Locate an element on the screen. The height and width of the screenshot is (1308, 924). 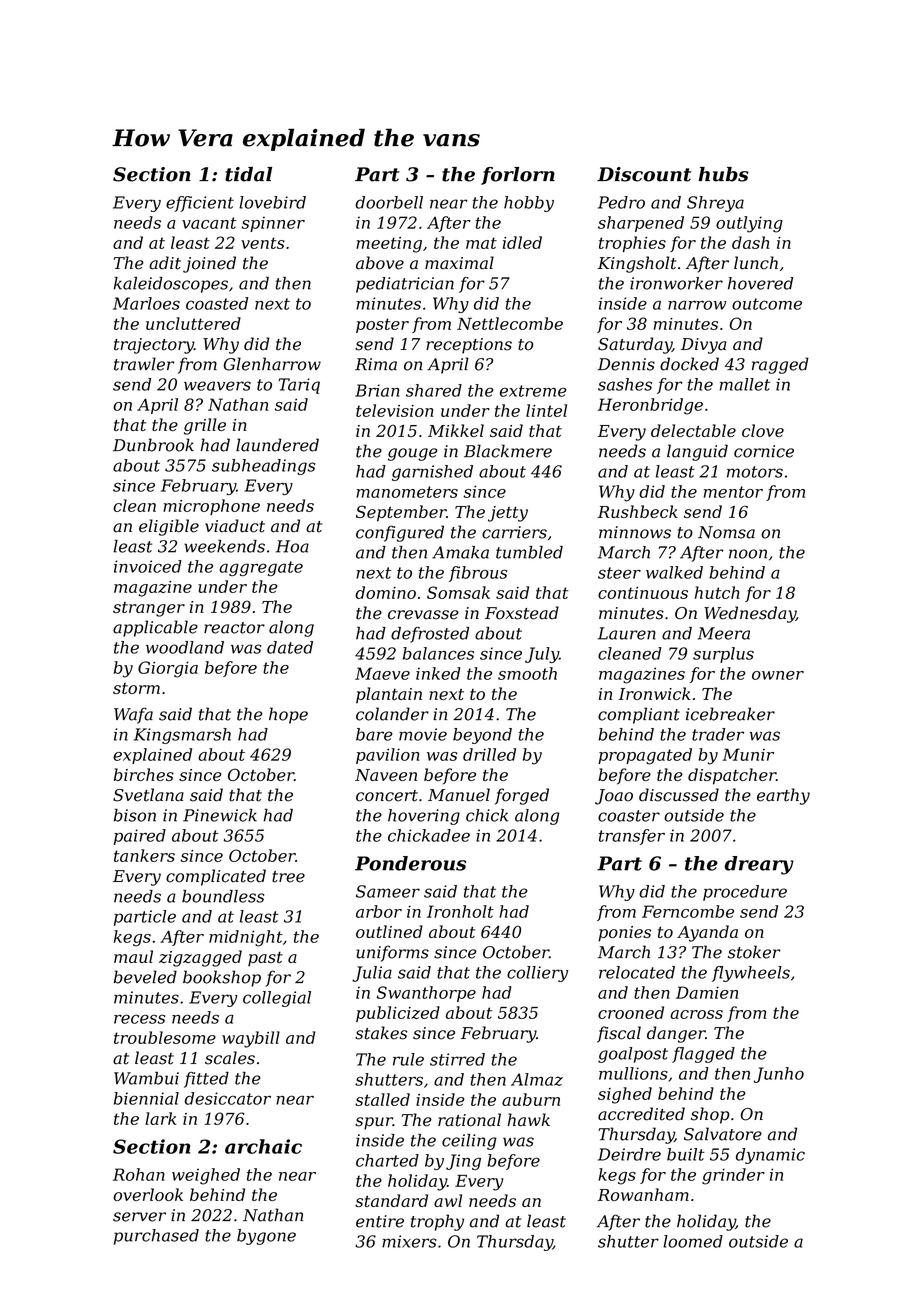
invoiced is located at coordinates (148, 566).
